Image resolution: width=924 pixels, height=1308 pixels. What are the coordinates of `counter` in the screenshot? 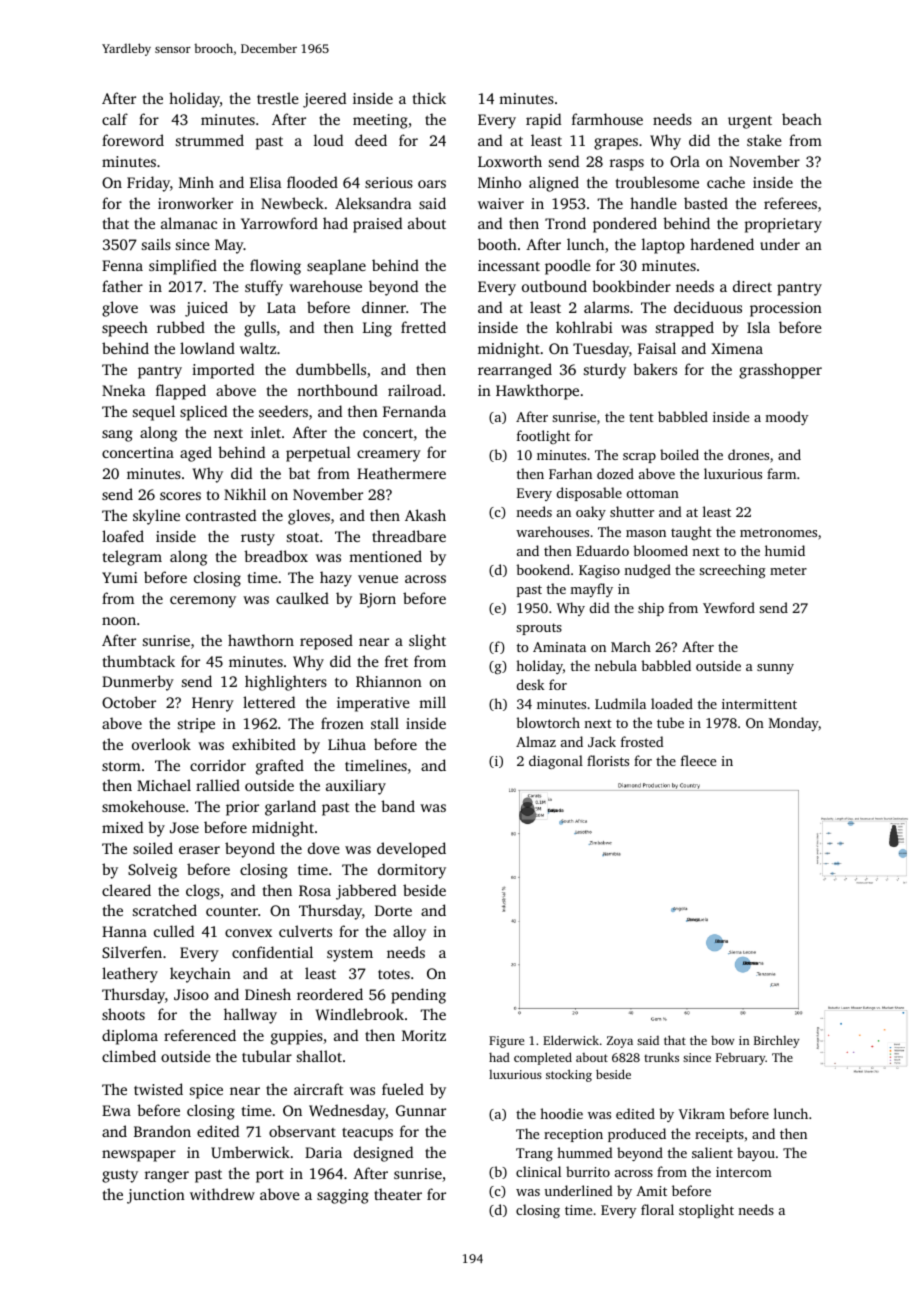 It's located at (232, 911).
